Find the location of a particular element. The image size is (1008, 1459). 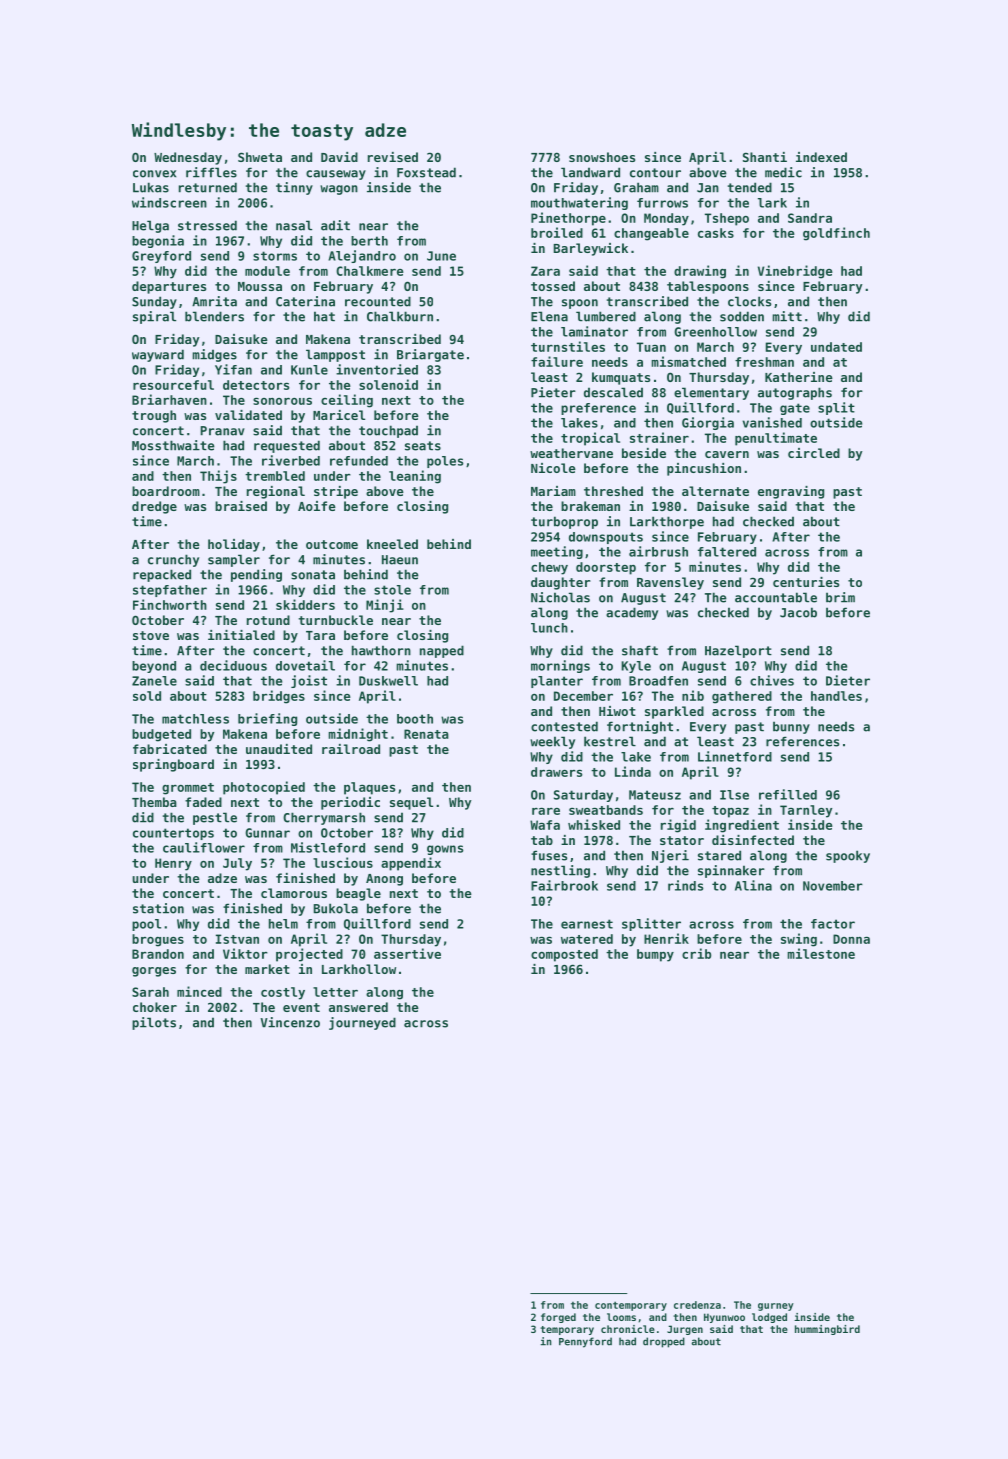

windscreen is located at coordinates (169, 202).
